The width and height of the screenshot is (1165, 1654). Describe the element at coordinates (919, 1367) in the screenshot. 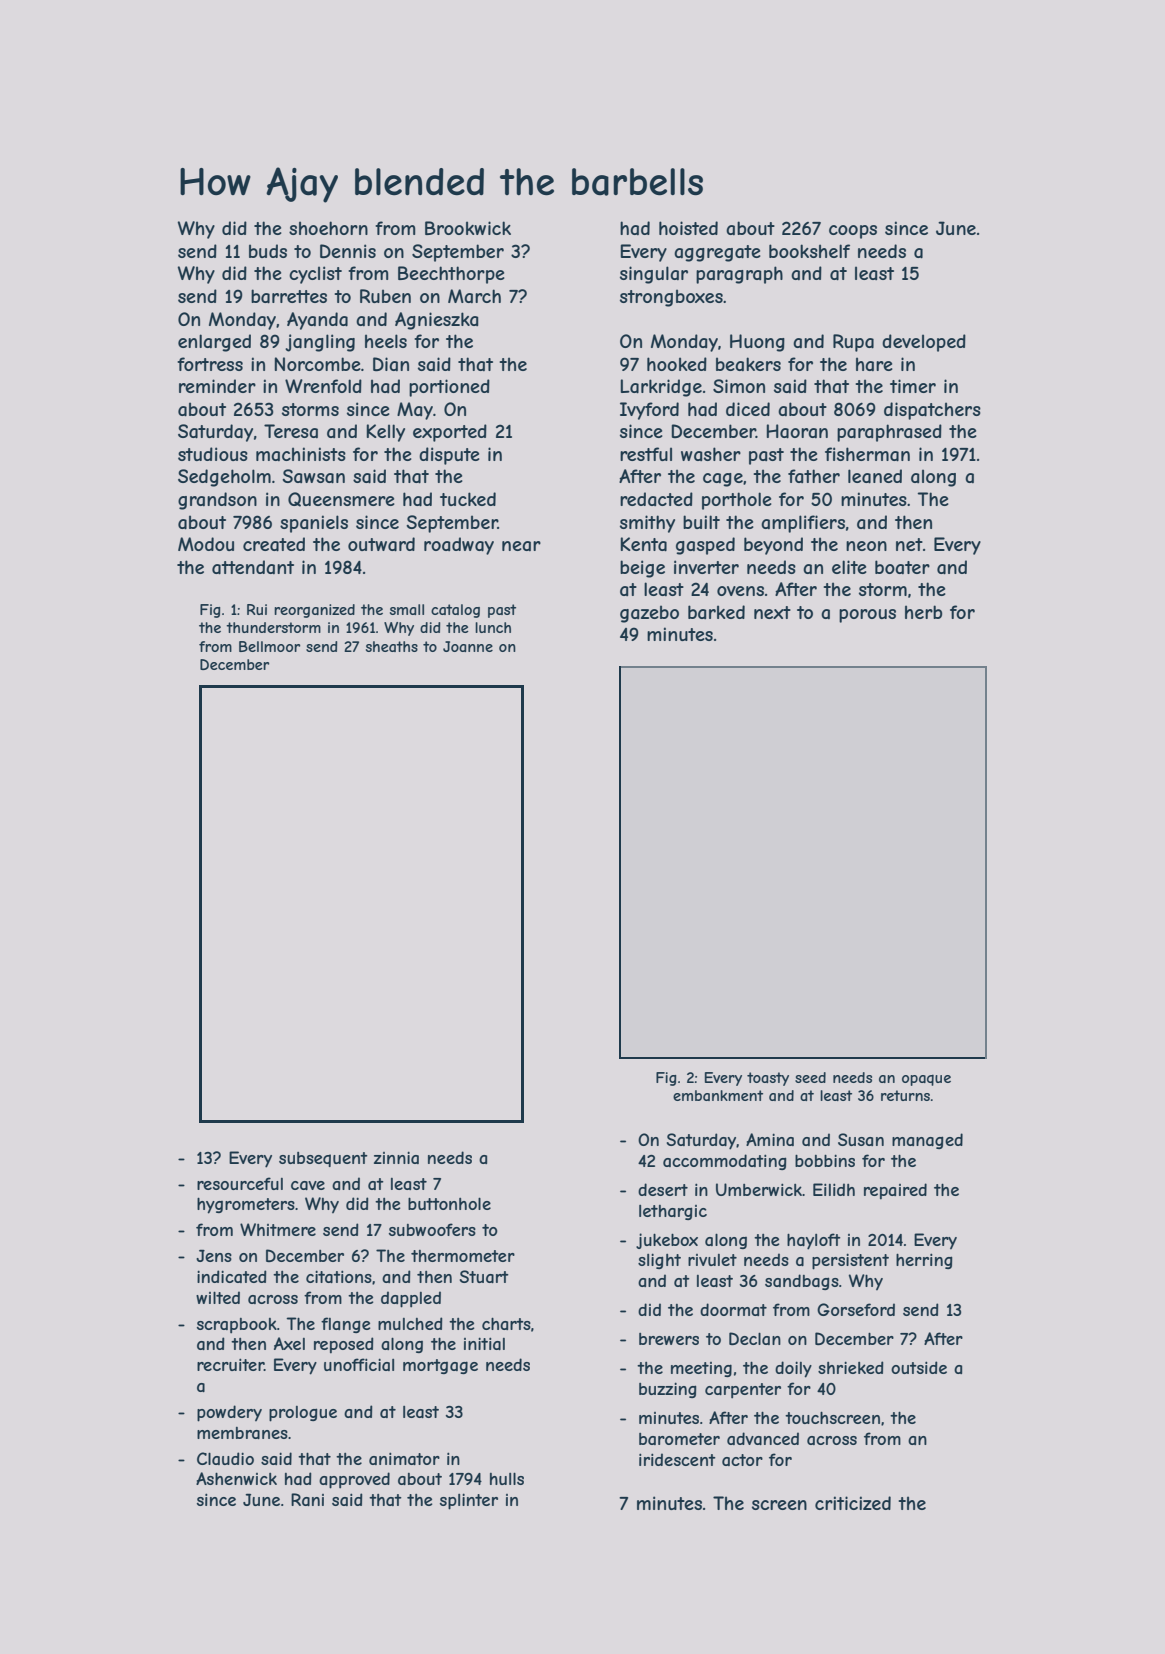

I see `outside` at that location.
